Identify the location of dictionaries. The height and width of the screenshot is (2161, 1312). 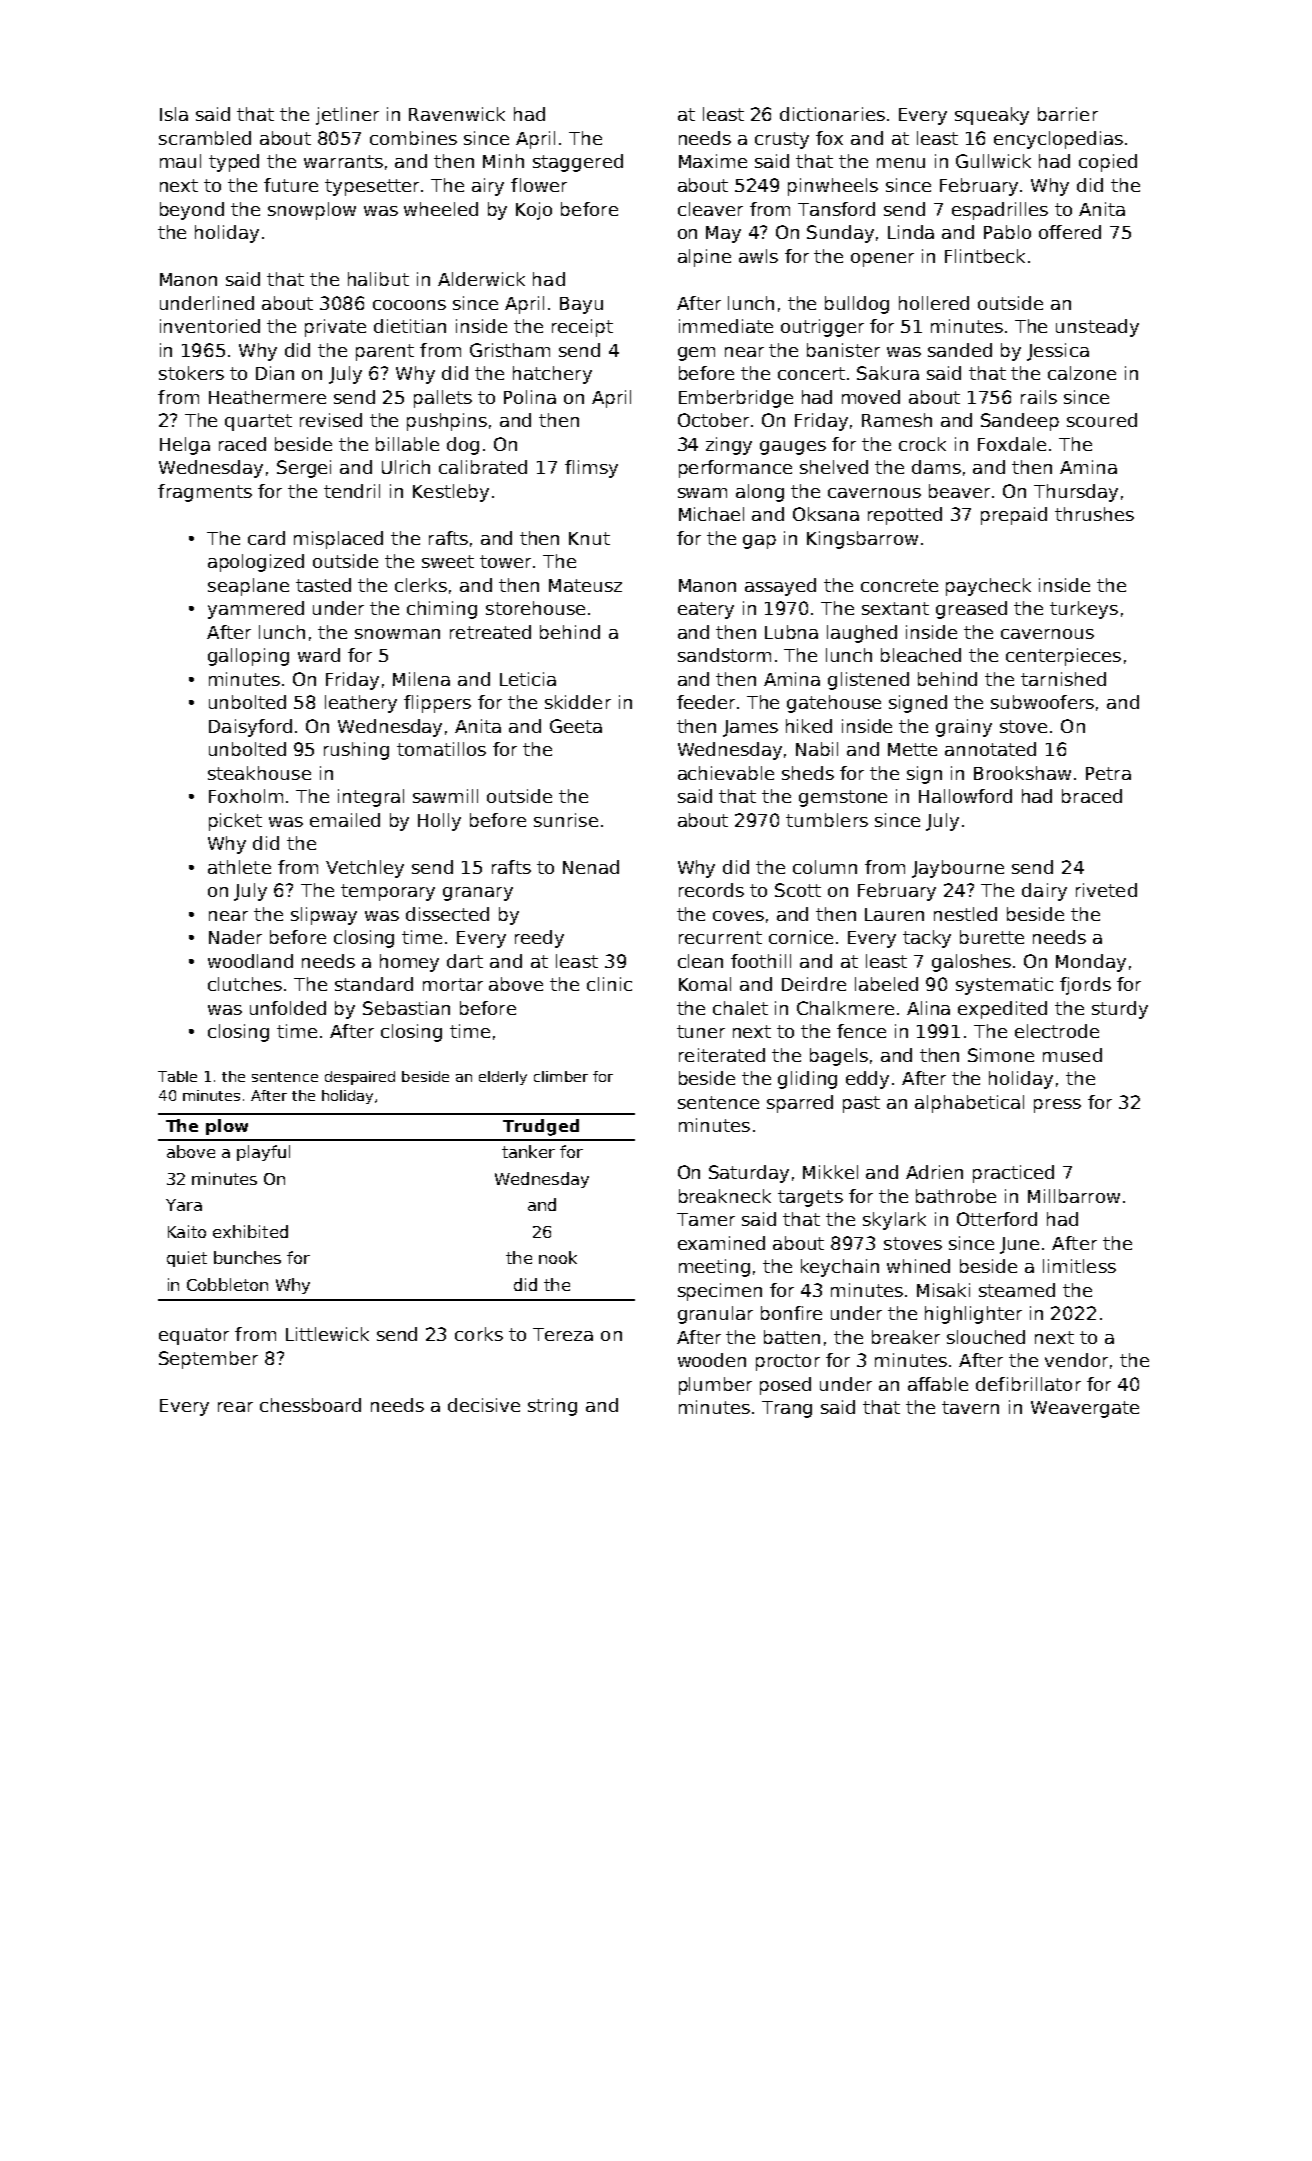
(832, 114).
